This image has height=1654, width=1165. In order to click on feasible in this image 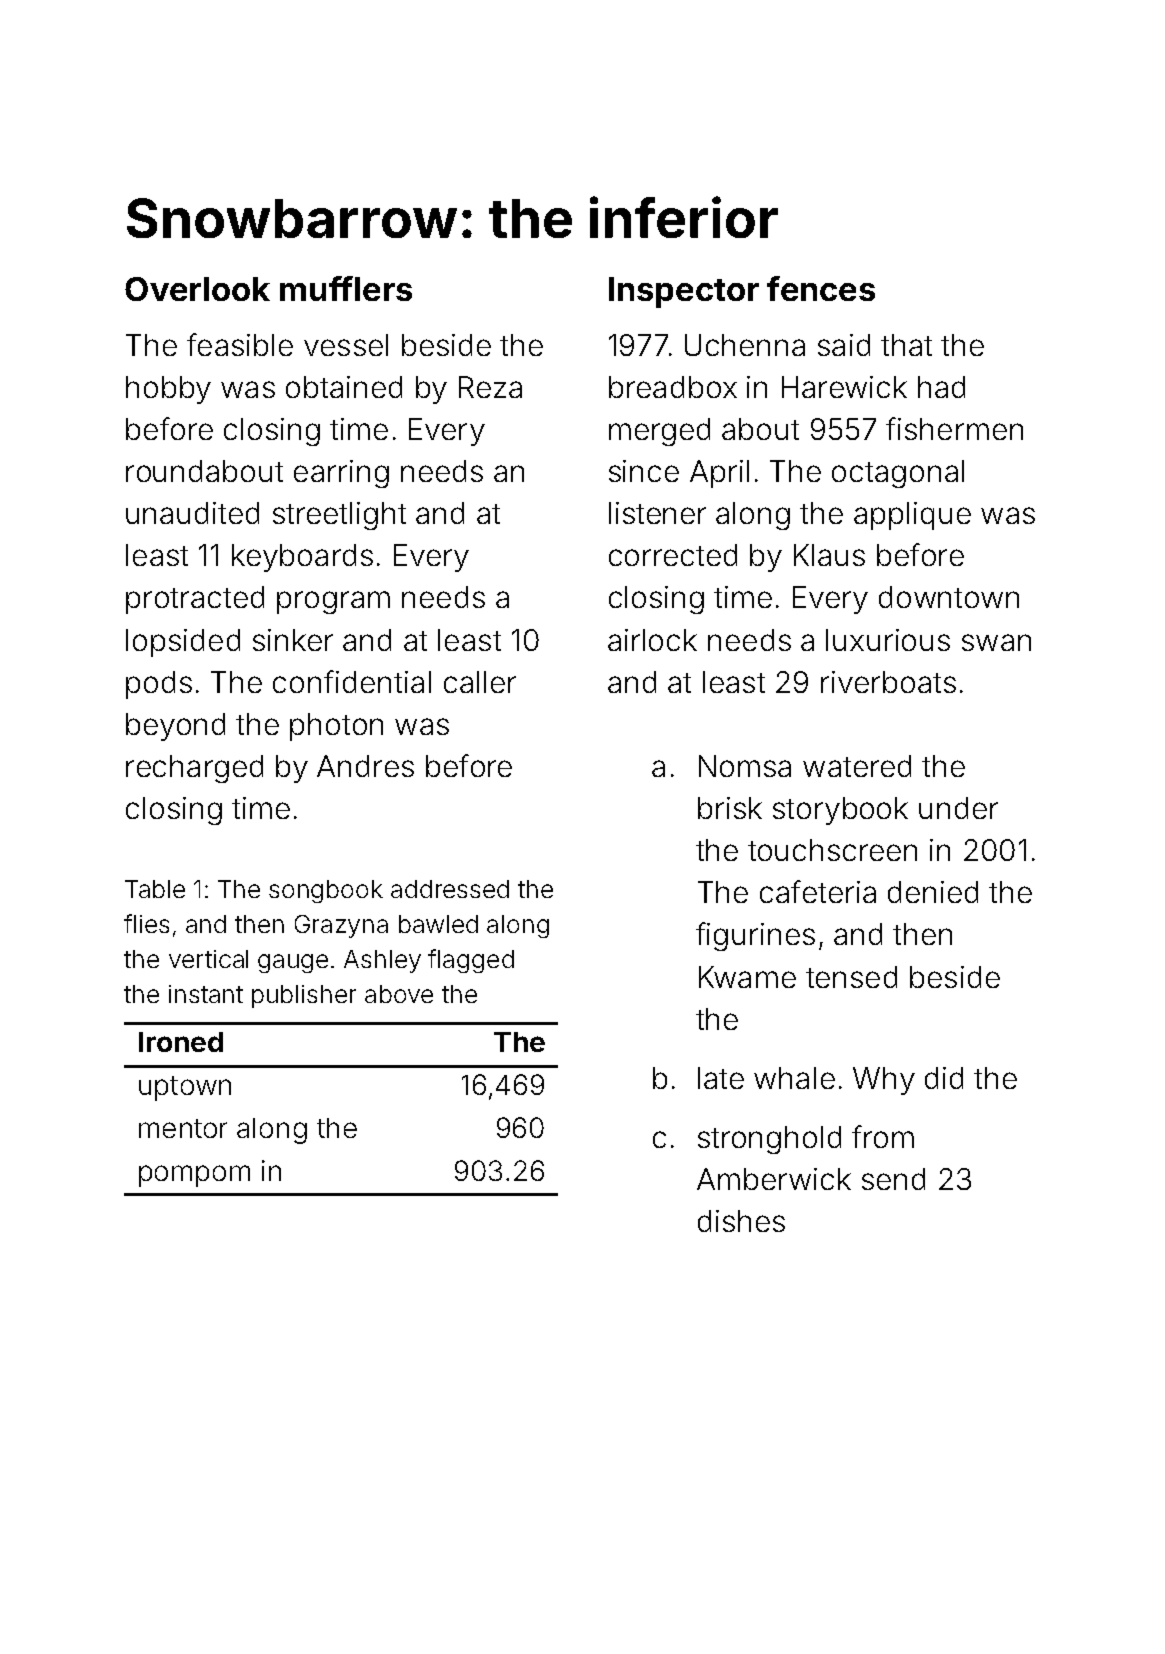, I will do `click(240, 344)`.
